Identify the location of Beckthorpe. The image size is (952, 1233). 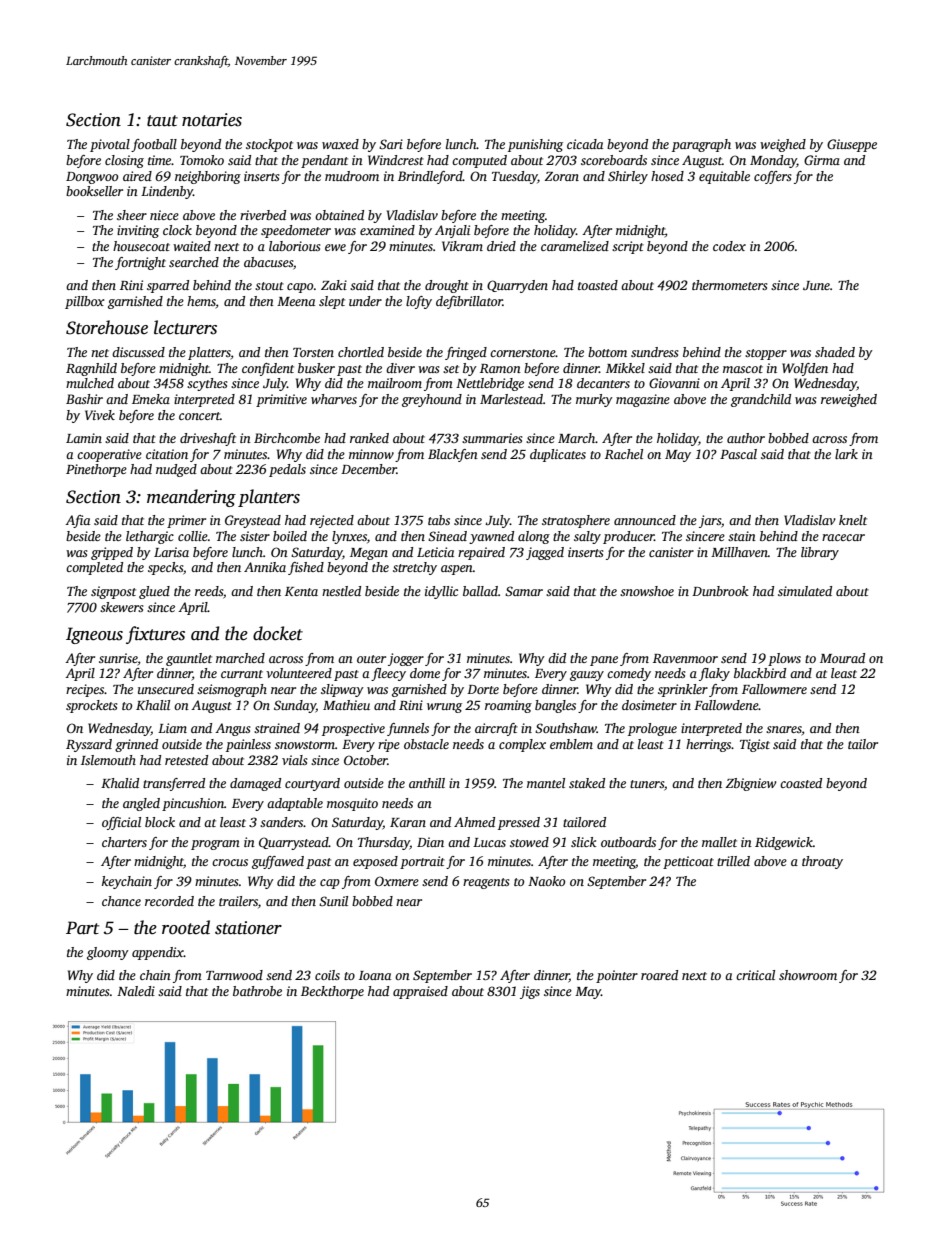
(332, 992).
